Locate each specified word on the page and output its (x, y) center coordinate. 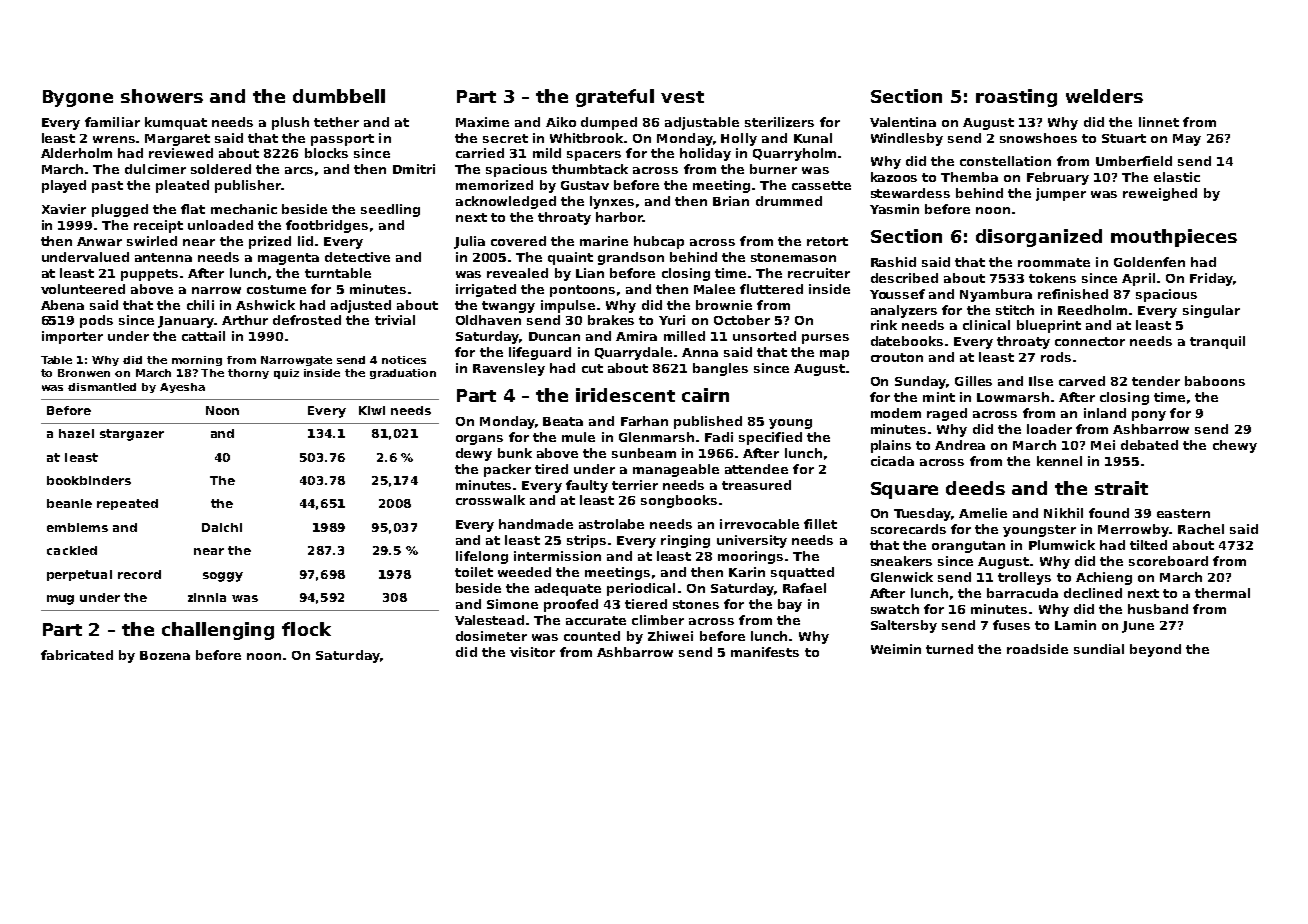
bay (790, 605)
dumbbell (339, 96)
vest (682, 97)
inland (1105, 413)
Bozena (165, 655)
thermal (1222, 593)
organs (479, 440)
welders (1104, 96)
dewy (474, 454)
